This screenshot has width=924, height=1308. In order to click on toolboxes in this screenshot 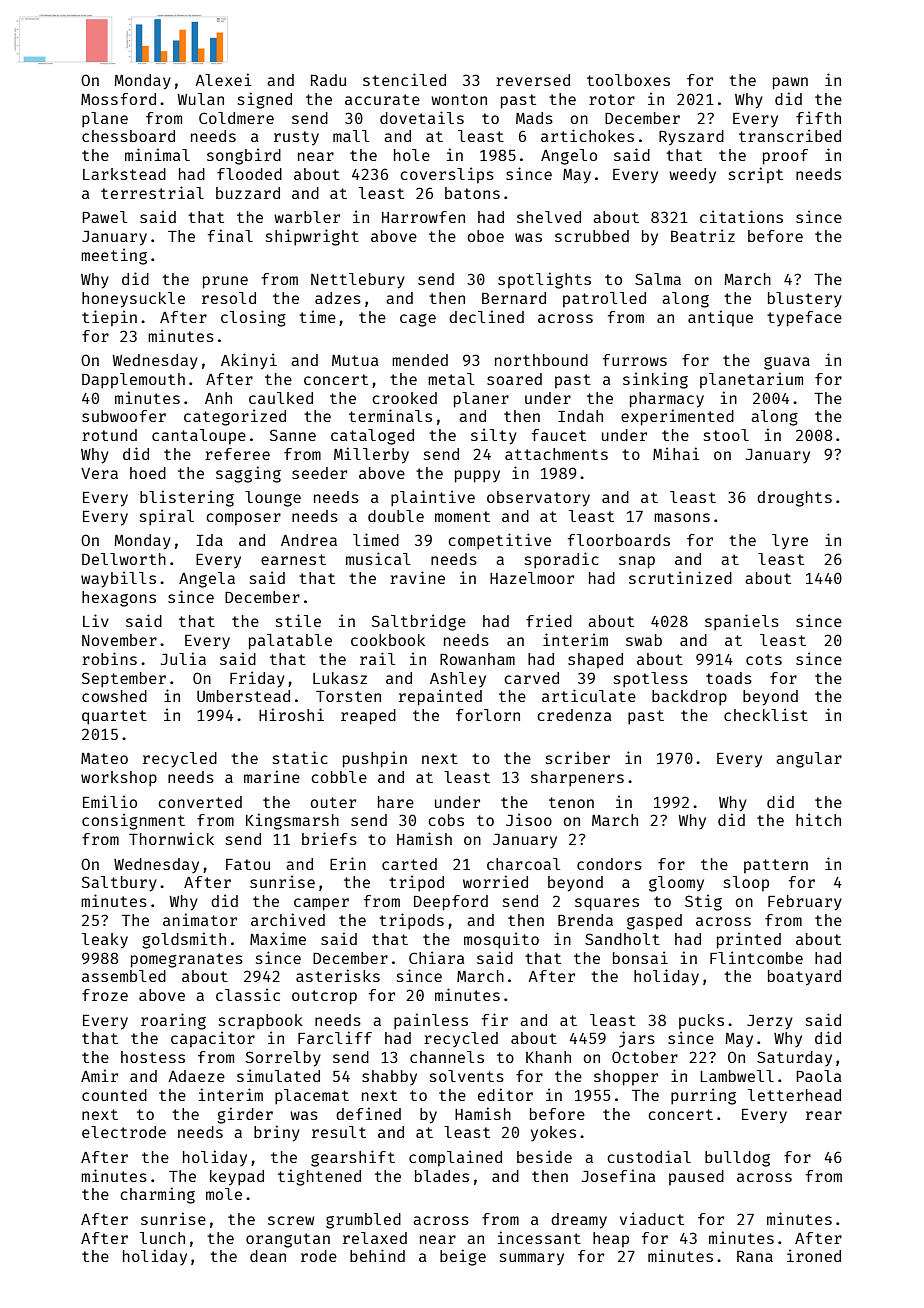, I will do `click(628, 80)`.
